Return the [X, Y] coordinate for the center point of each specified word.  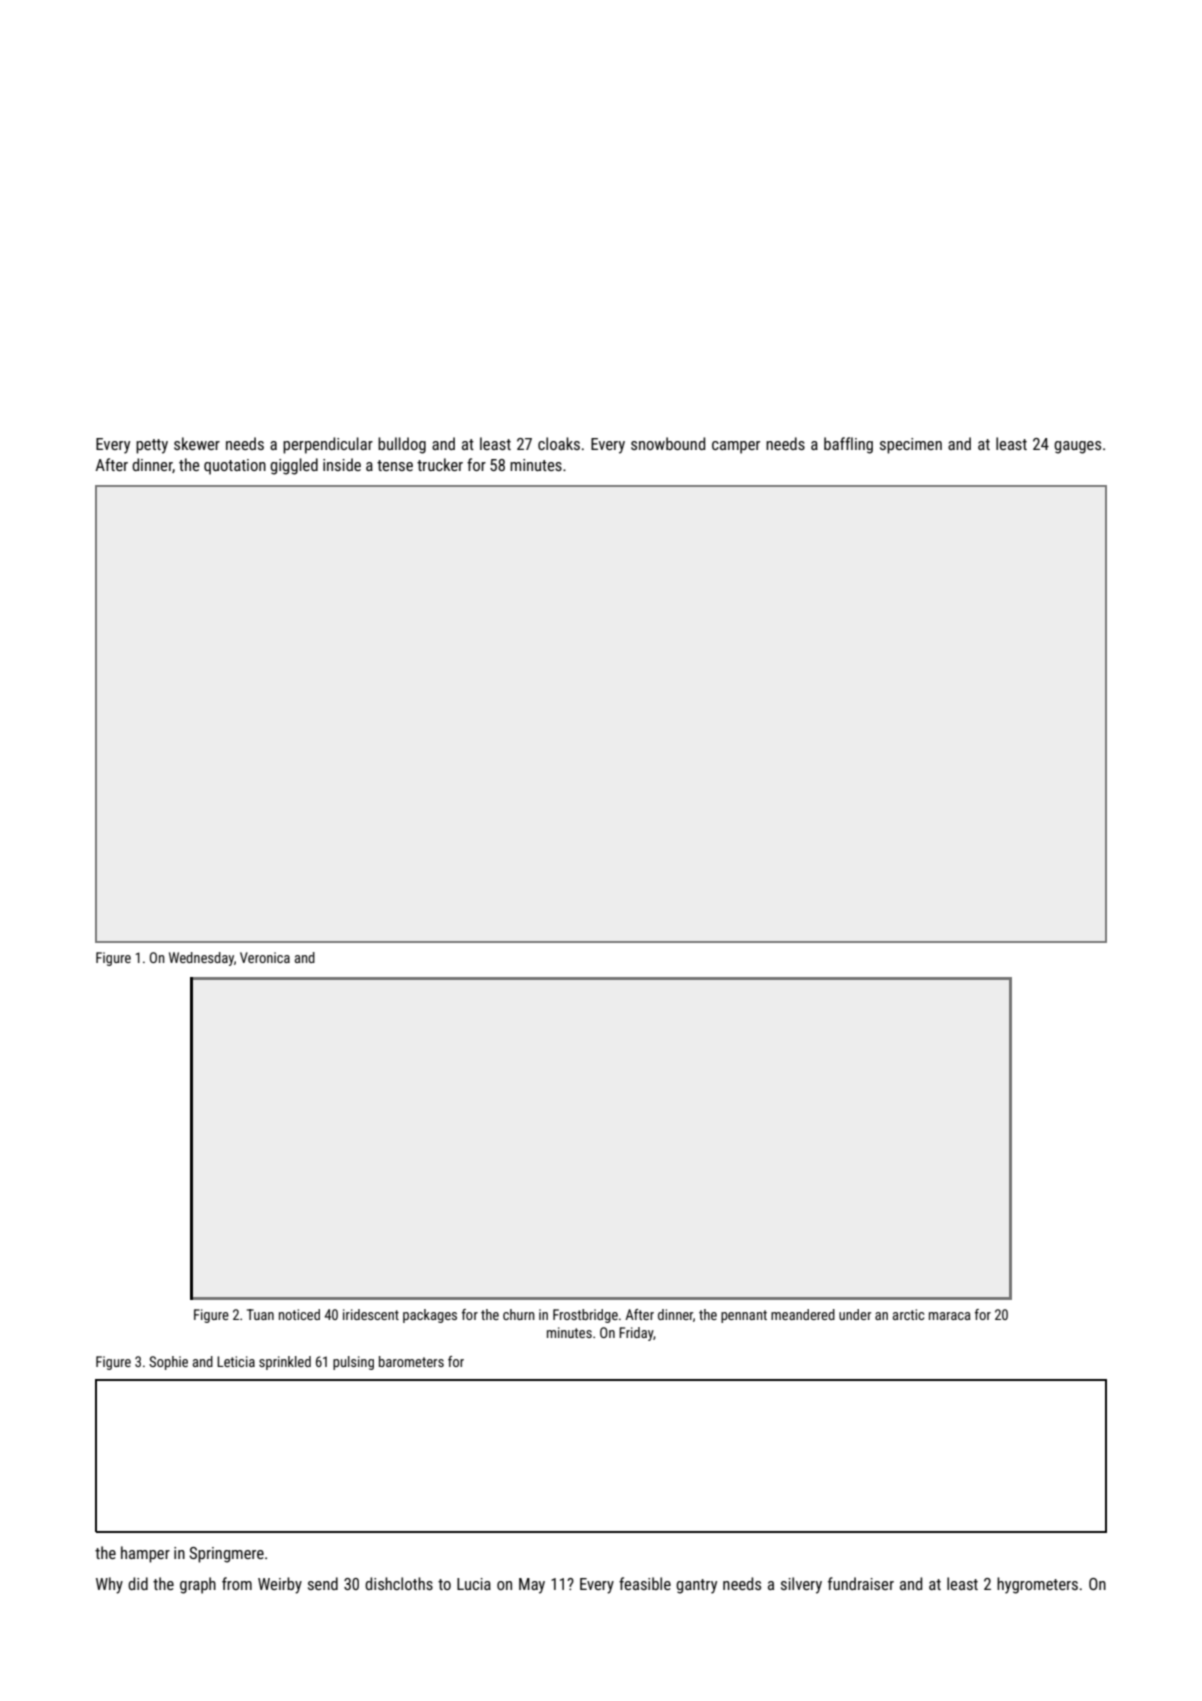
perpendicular [328, 445]
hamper [145, 1554]
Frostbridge [585, 1316]
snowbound [668, 443]
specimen [911, 446]
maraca [950, 1316]
